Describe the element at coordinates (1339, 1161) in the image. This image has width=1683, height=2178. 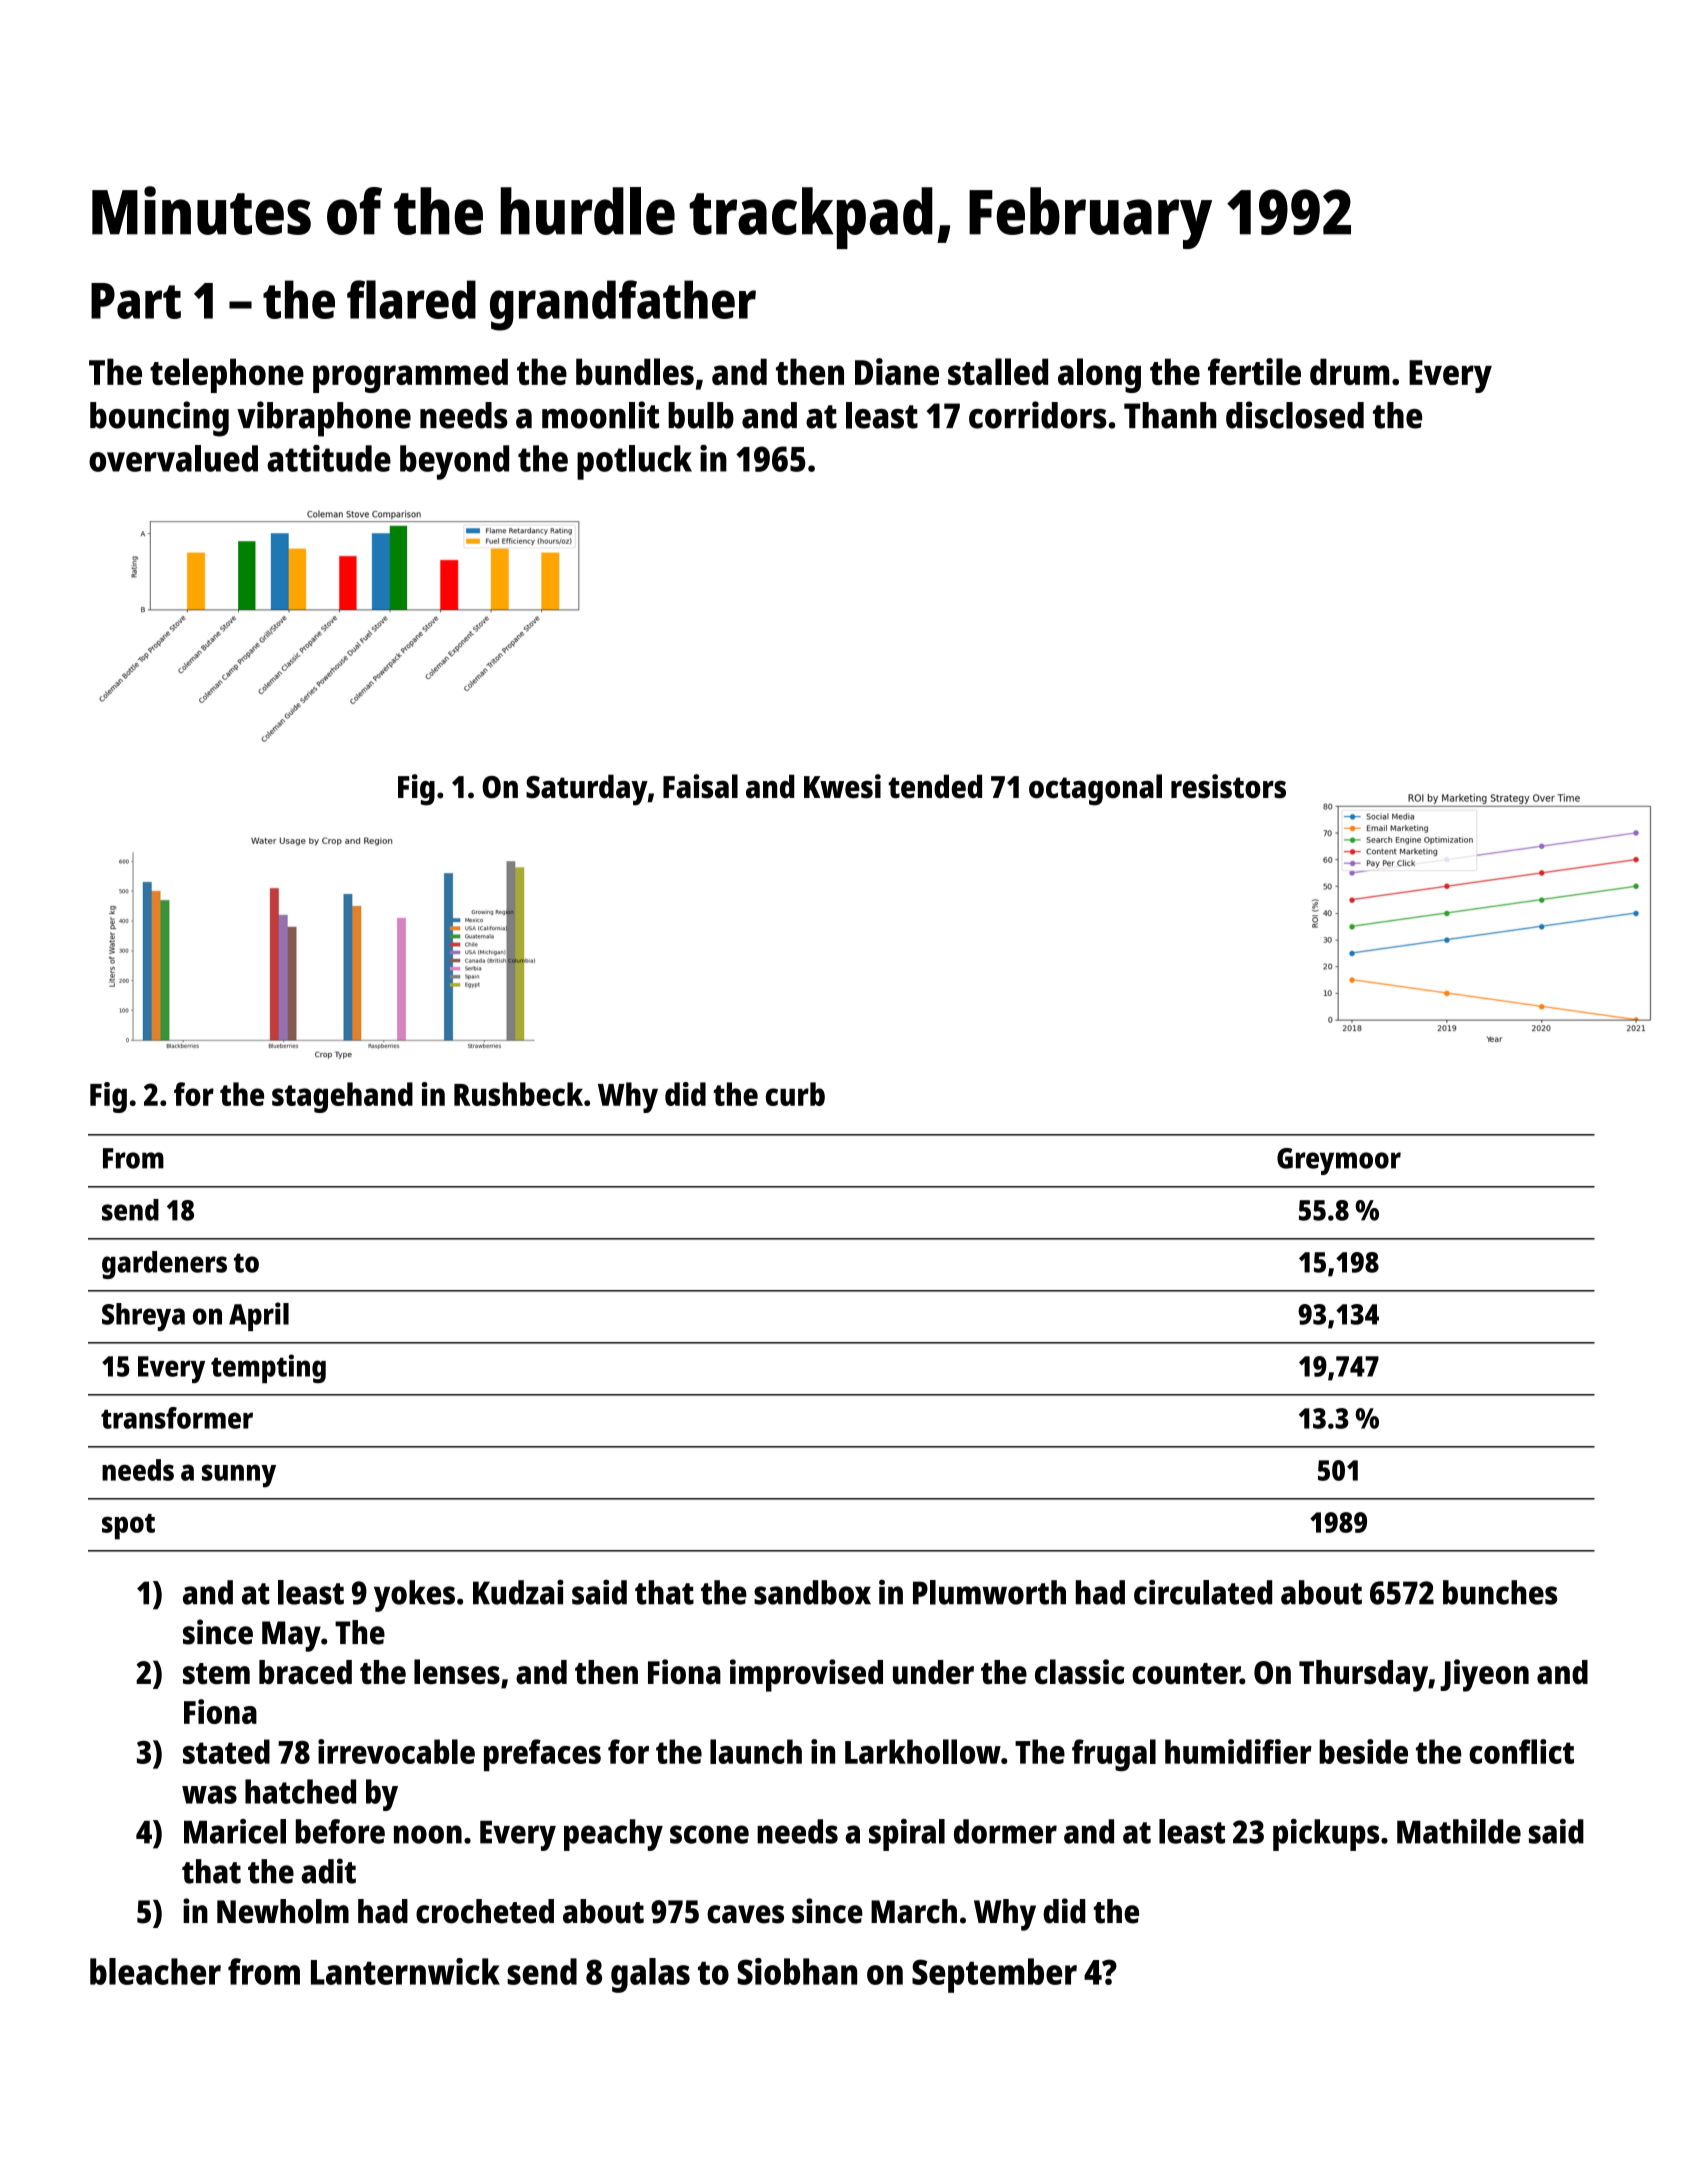
I see `Greymoor` at that location.
